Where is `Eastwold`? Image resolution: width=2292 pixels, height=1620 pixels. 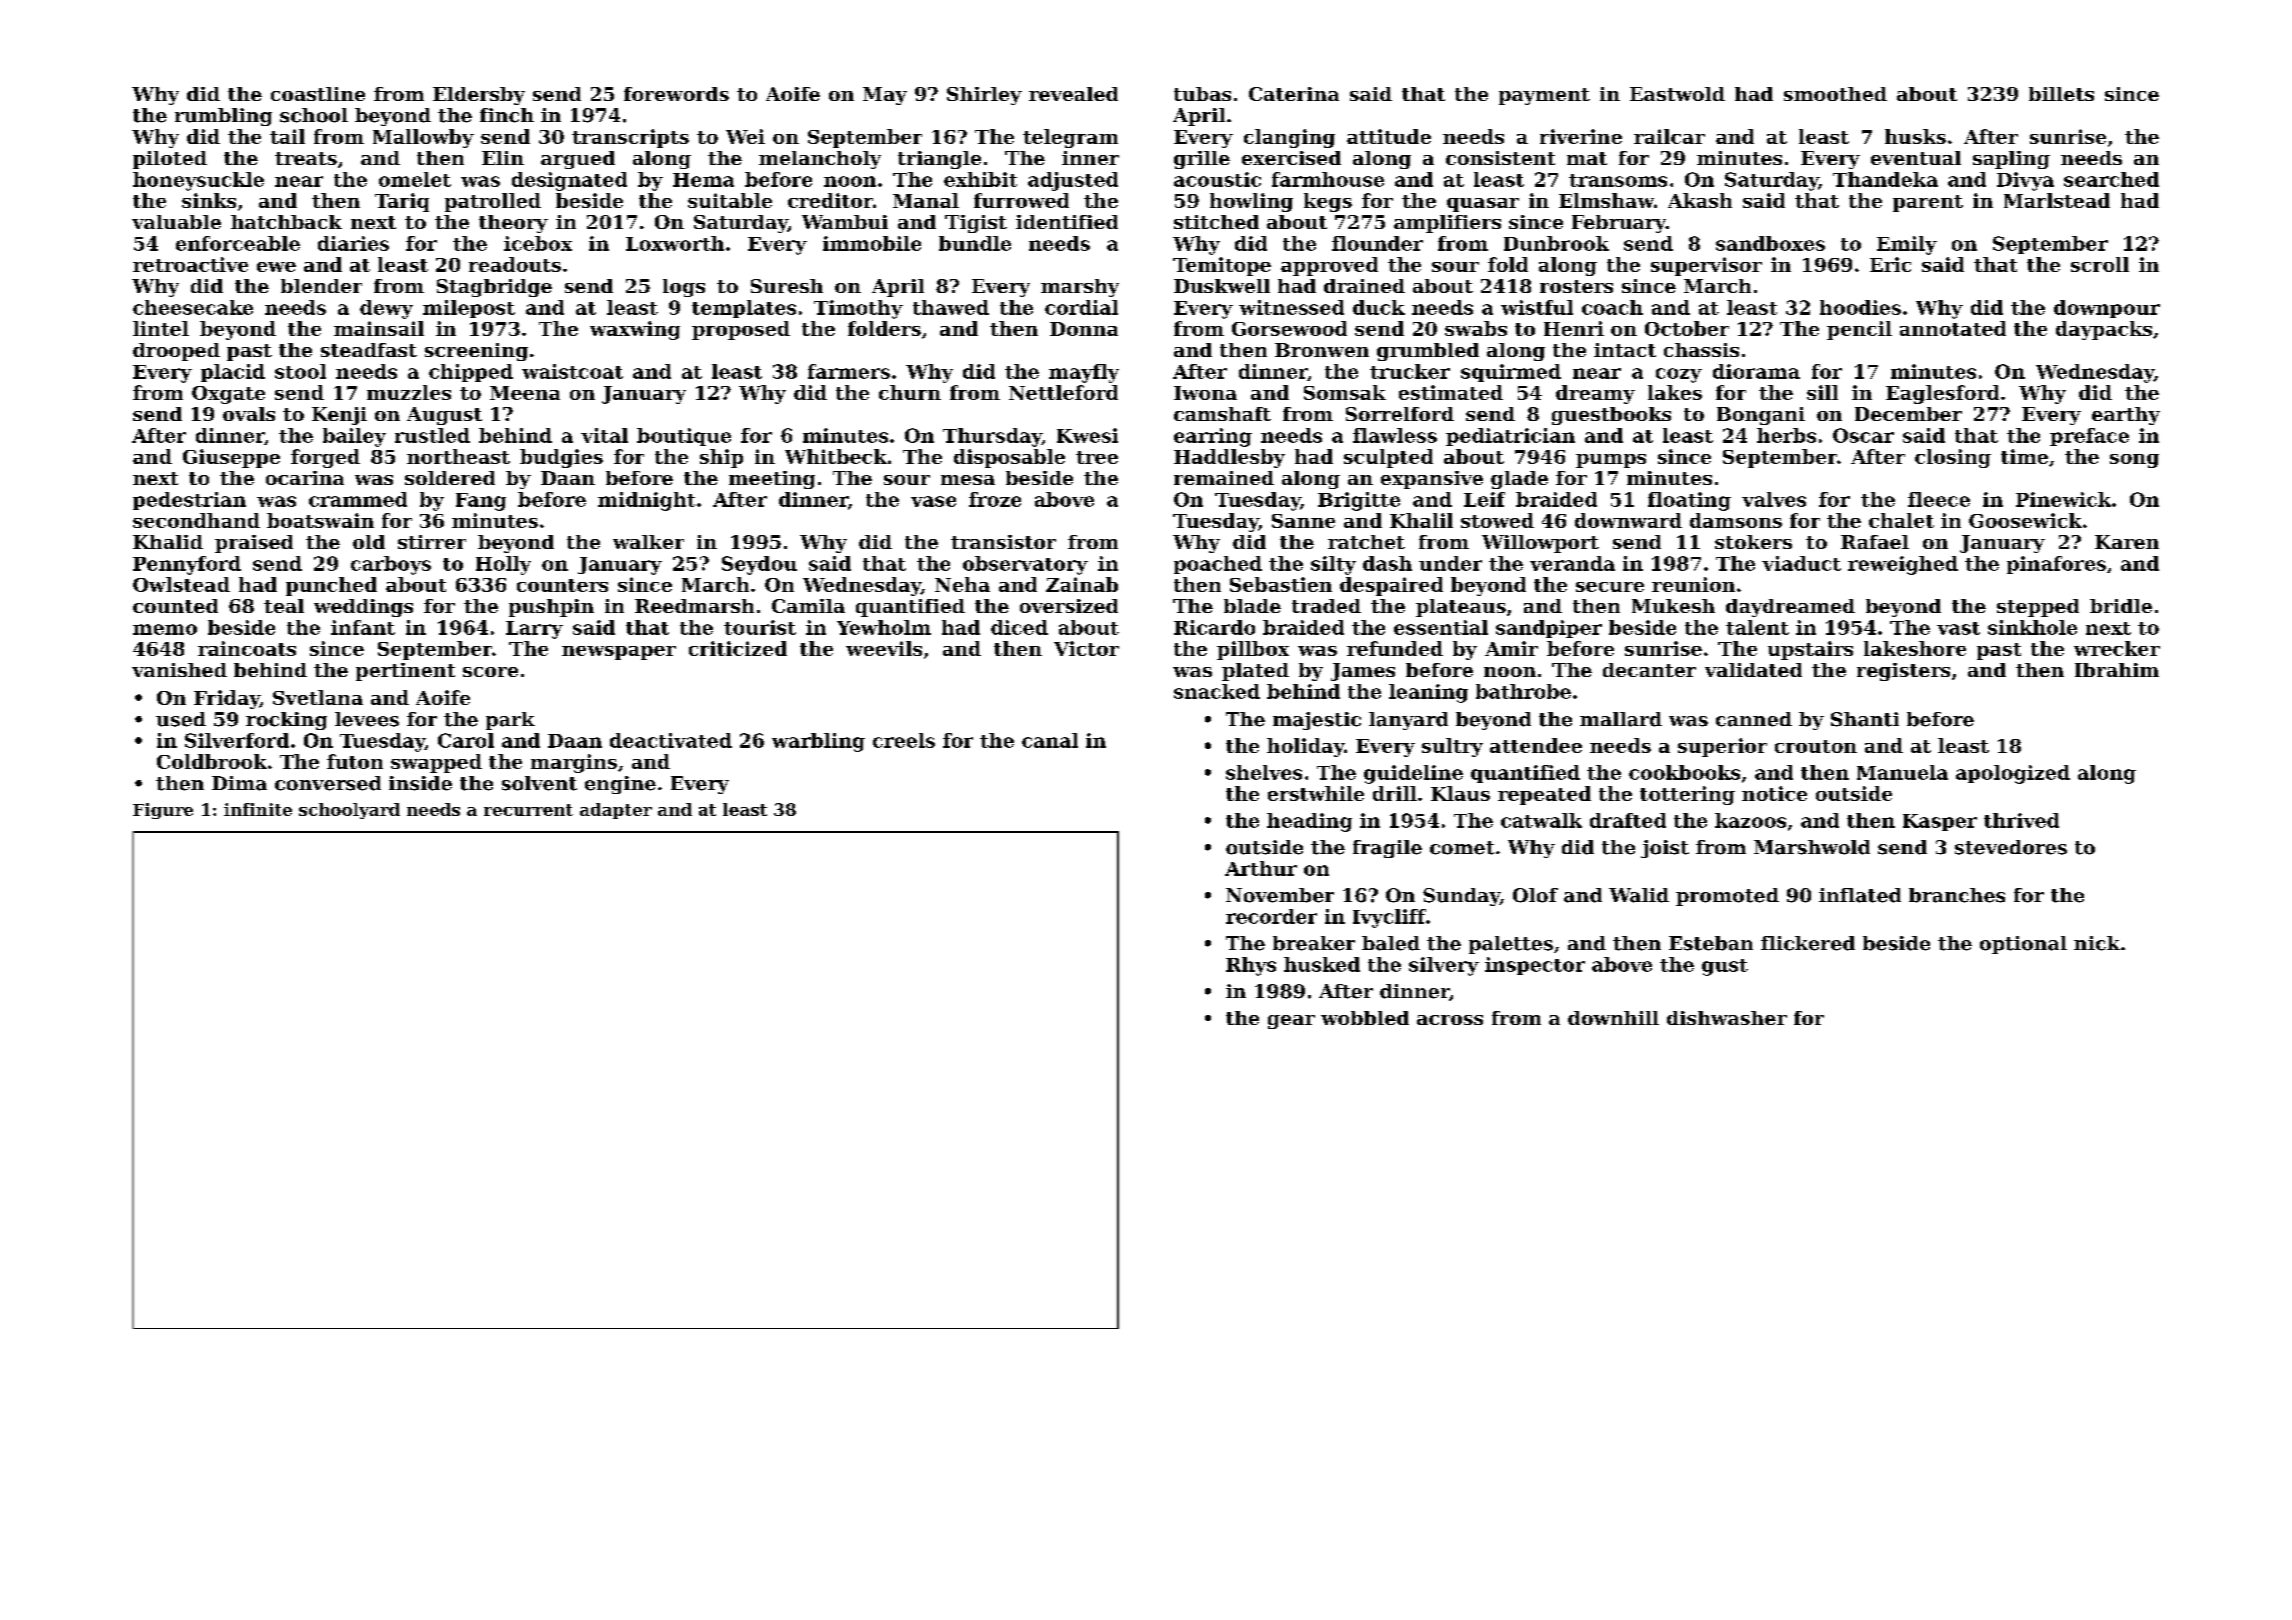 Eastwold is located at coordinates (1677, 94).
